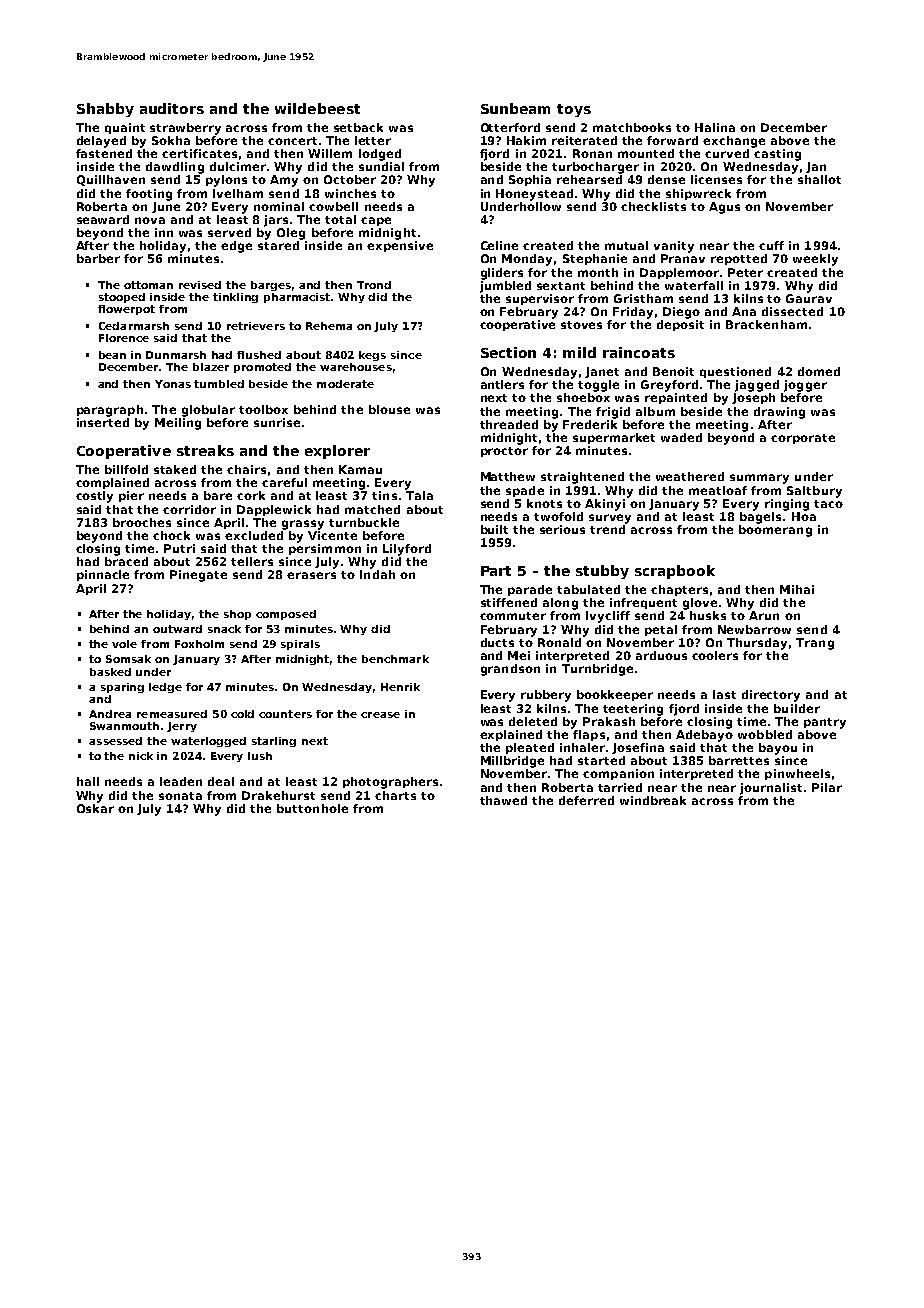 This document has width=924, height=1308. I want to click on questioned, so click(735, 372).
